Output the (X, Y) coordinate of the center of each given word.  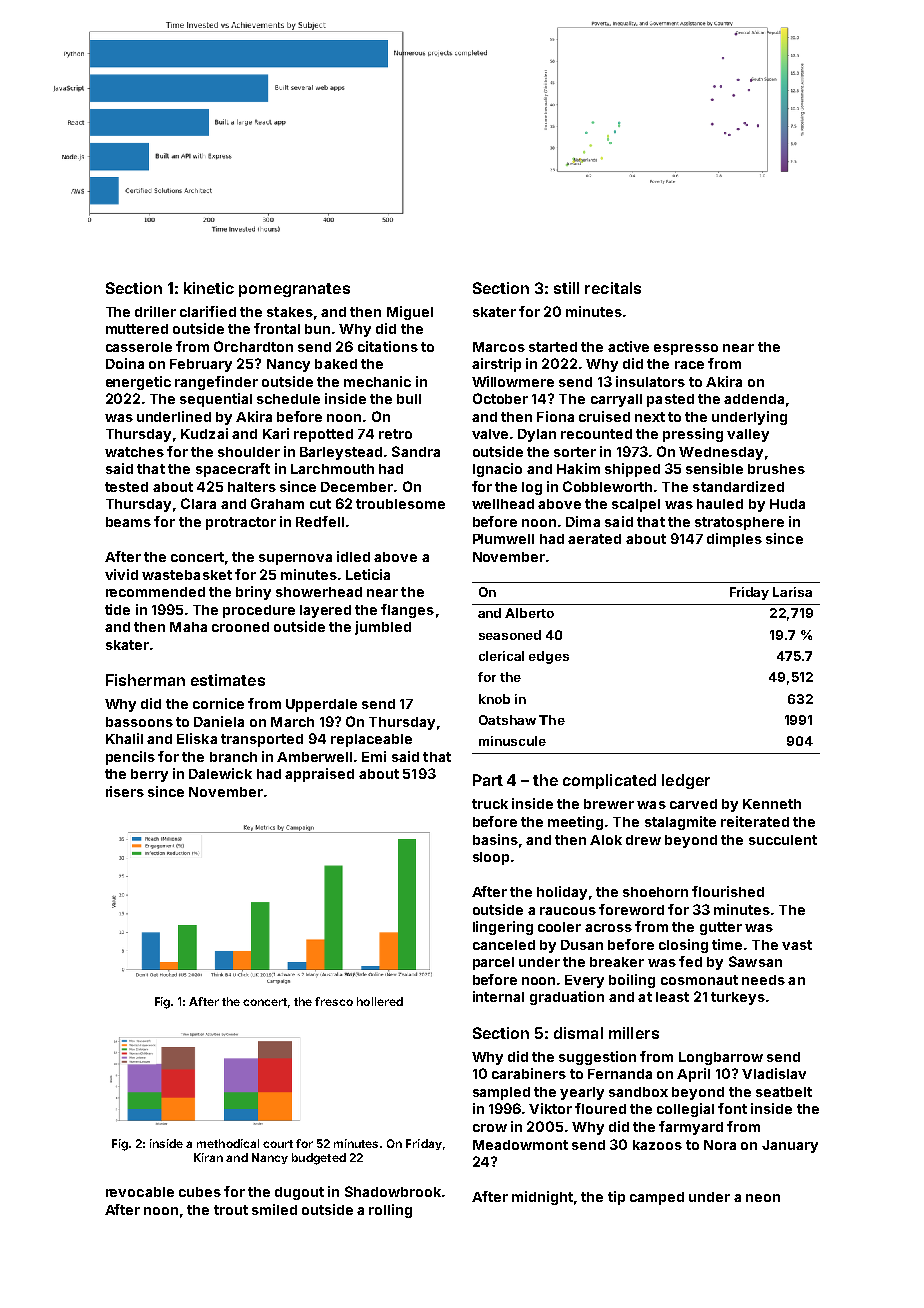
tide (117, 609)
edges (549, 657)
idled (353, 556)
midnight (542, 1198)
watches (134, 452)
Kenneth (772, 804)
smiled (274, 1209)
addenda (754, 399)
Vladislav (774, 1073)
